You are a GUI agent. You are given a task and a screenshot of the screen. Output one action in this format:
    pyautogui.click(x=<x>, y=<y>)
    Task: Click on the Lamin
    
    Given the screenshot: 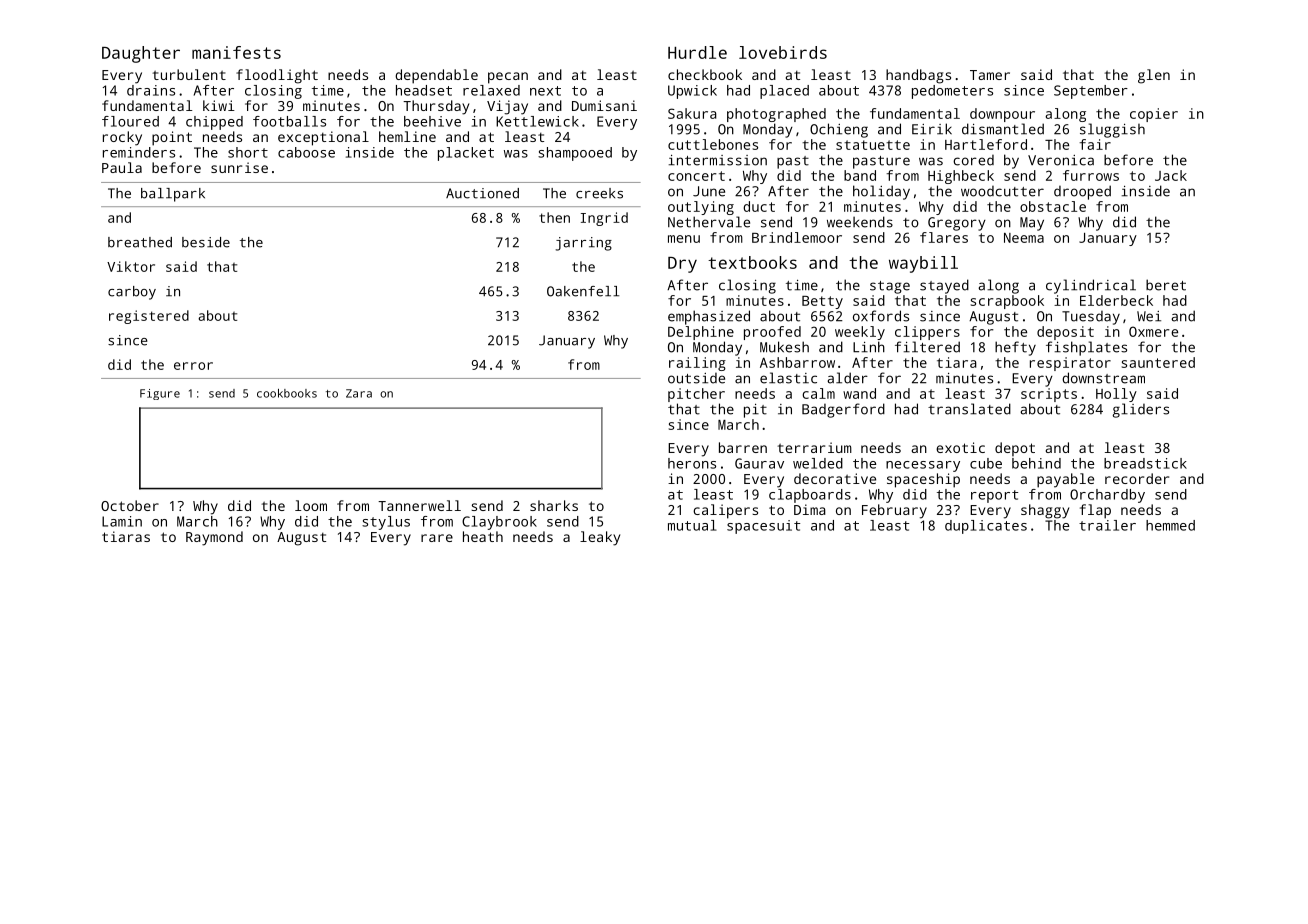 What is the action you would take?
    pyautogui.click(x=122, y=521)
